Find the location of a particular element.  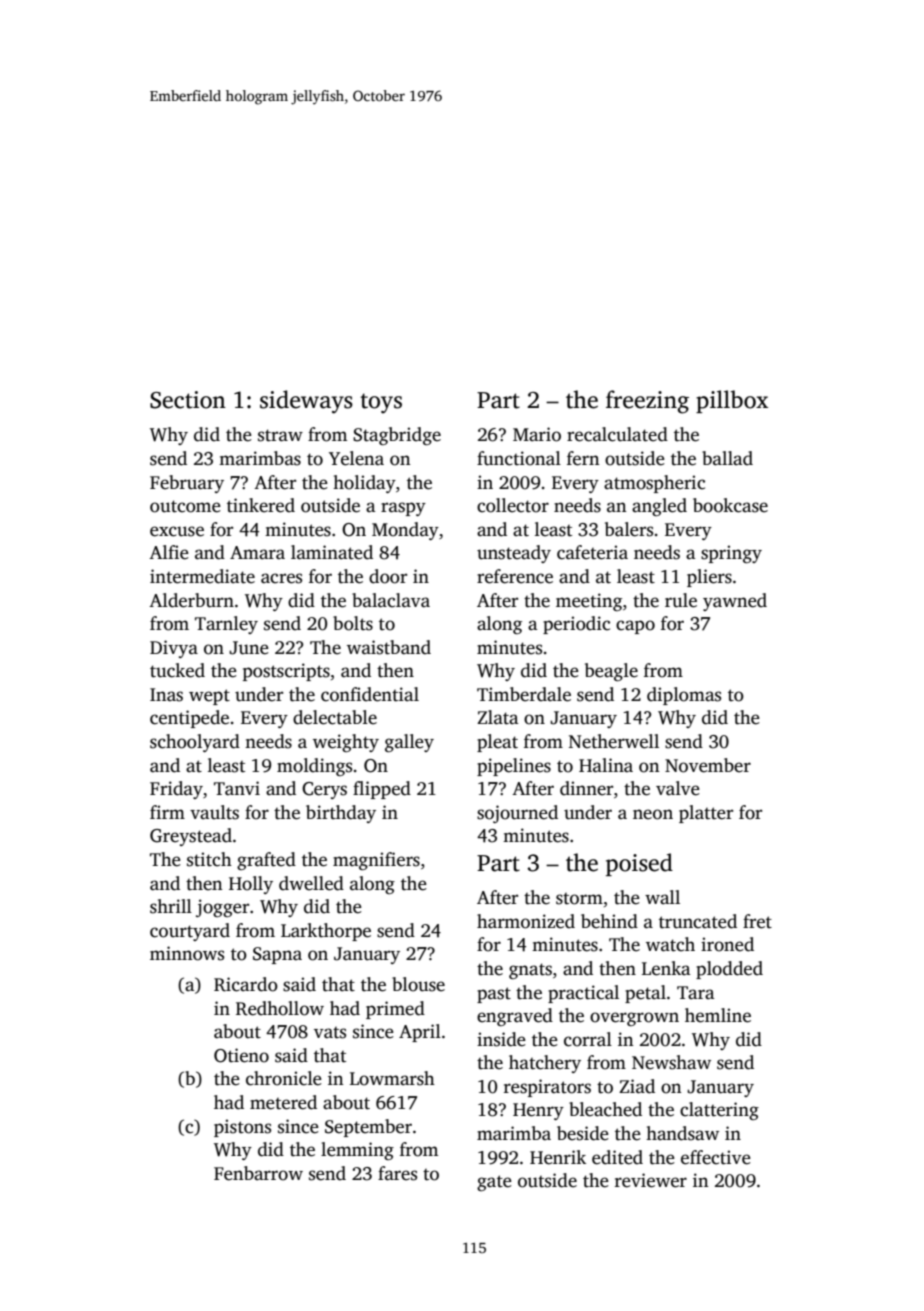

pillbox is located at coordinates (732, 401).
